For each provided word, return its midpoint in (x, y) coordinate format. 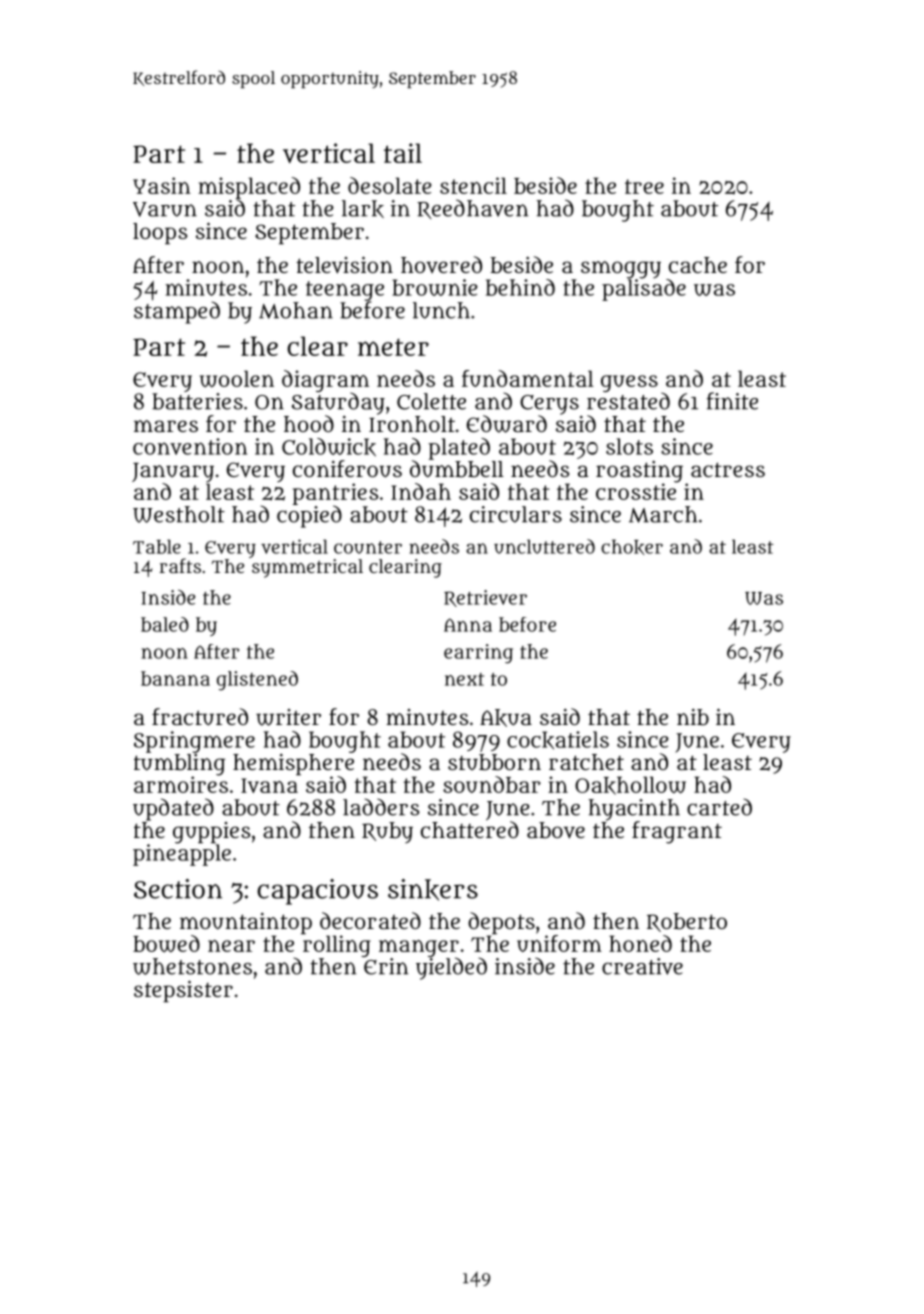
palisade (644, 290)
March (663, 514)
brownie (435, 287)
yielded (451, 968)
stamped (177, 312)
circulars (516, 514)
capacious (317, 892)
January (173, 472)
